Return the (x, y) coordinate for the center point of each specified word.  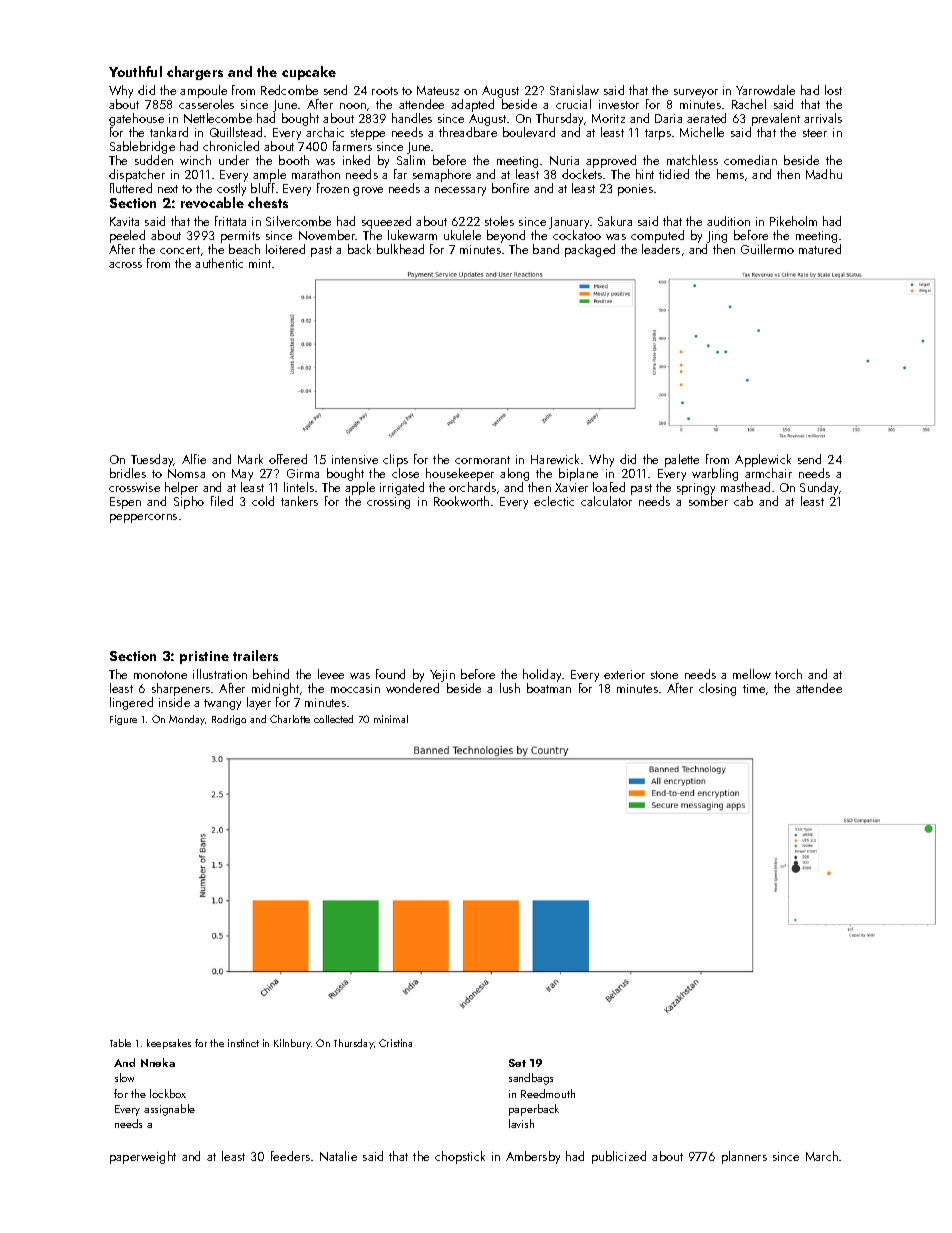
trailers (255, 655)
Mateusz (438, 90)
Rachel (749, 104)
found (390, 674)
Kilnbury (292, 1044)
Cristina (395, 1043)
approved (611, 161)
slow (124, 1077)
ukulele (462, 235)
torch (788, 674)
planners (744, 1157)
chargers (195, 73)
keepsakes (169, 1044)
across (125, 265)
